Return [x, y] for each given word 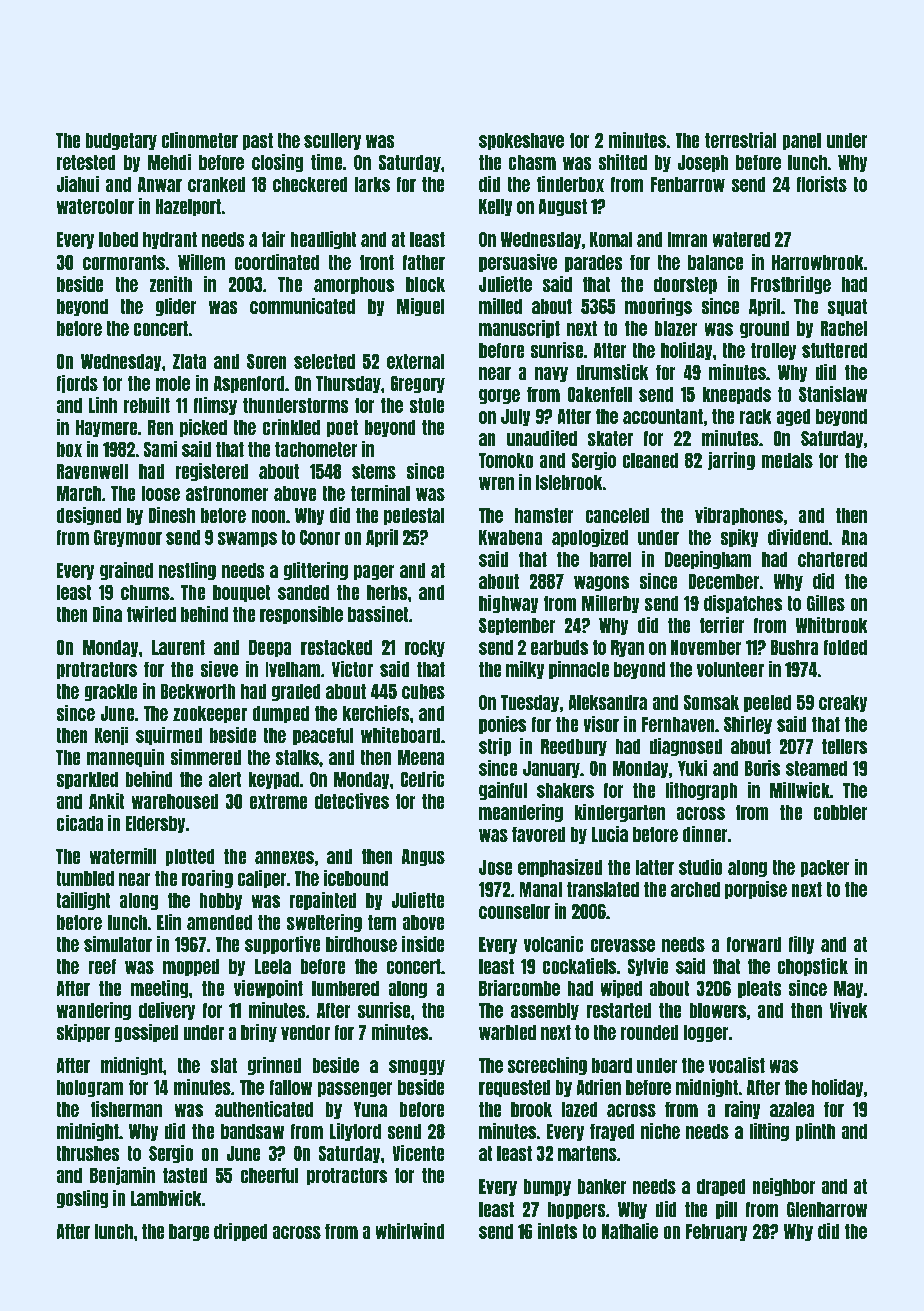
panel [801, 141]
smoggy [417, 1067]
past [257, 141]
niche [660, 1130]
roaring [207, 878]
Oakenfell [599, 394]
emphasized [560, 867]
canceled [617, 515]
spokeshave [521, 141]
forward [754, 944]
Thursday [348, 384]
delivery [167, 1010]
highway [509, 603]
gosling [82, 1198]
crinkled [291, 426]
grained [126, 570]
